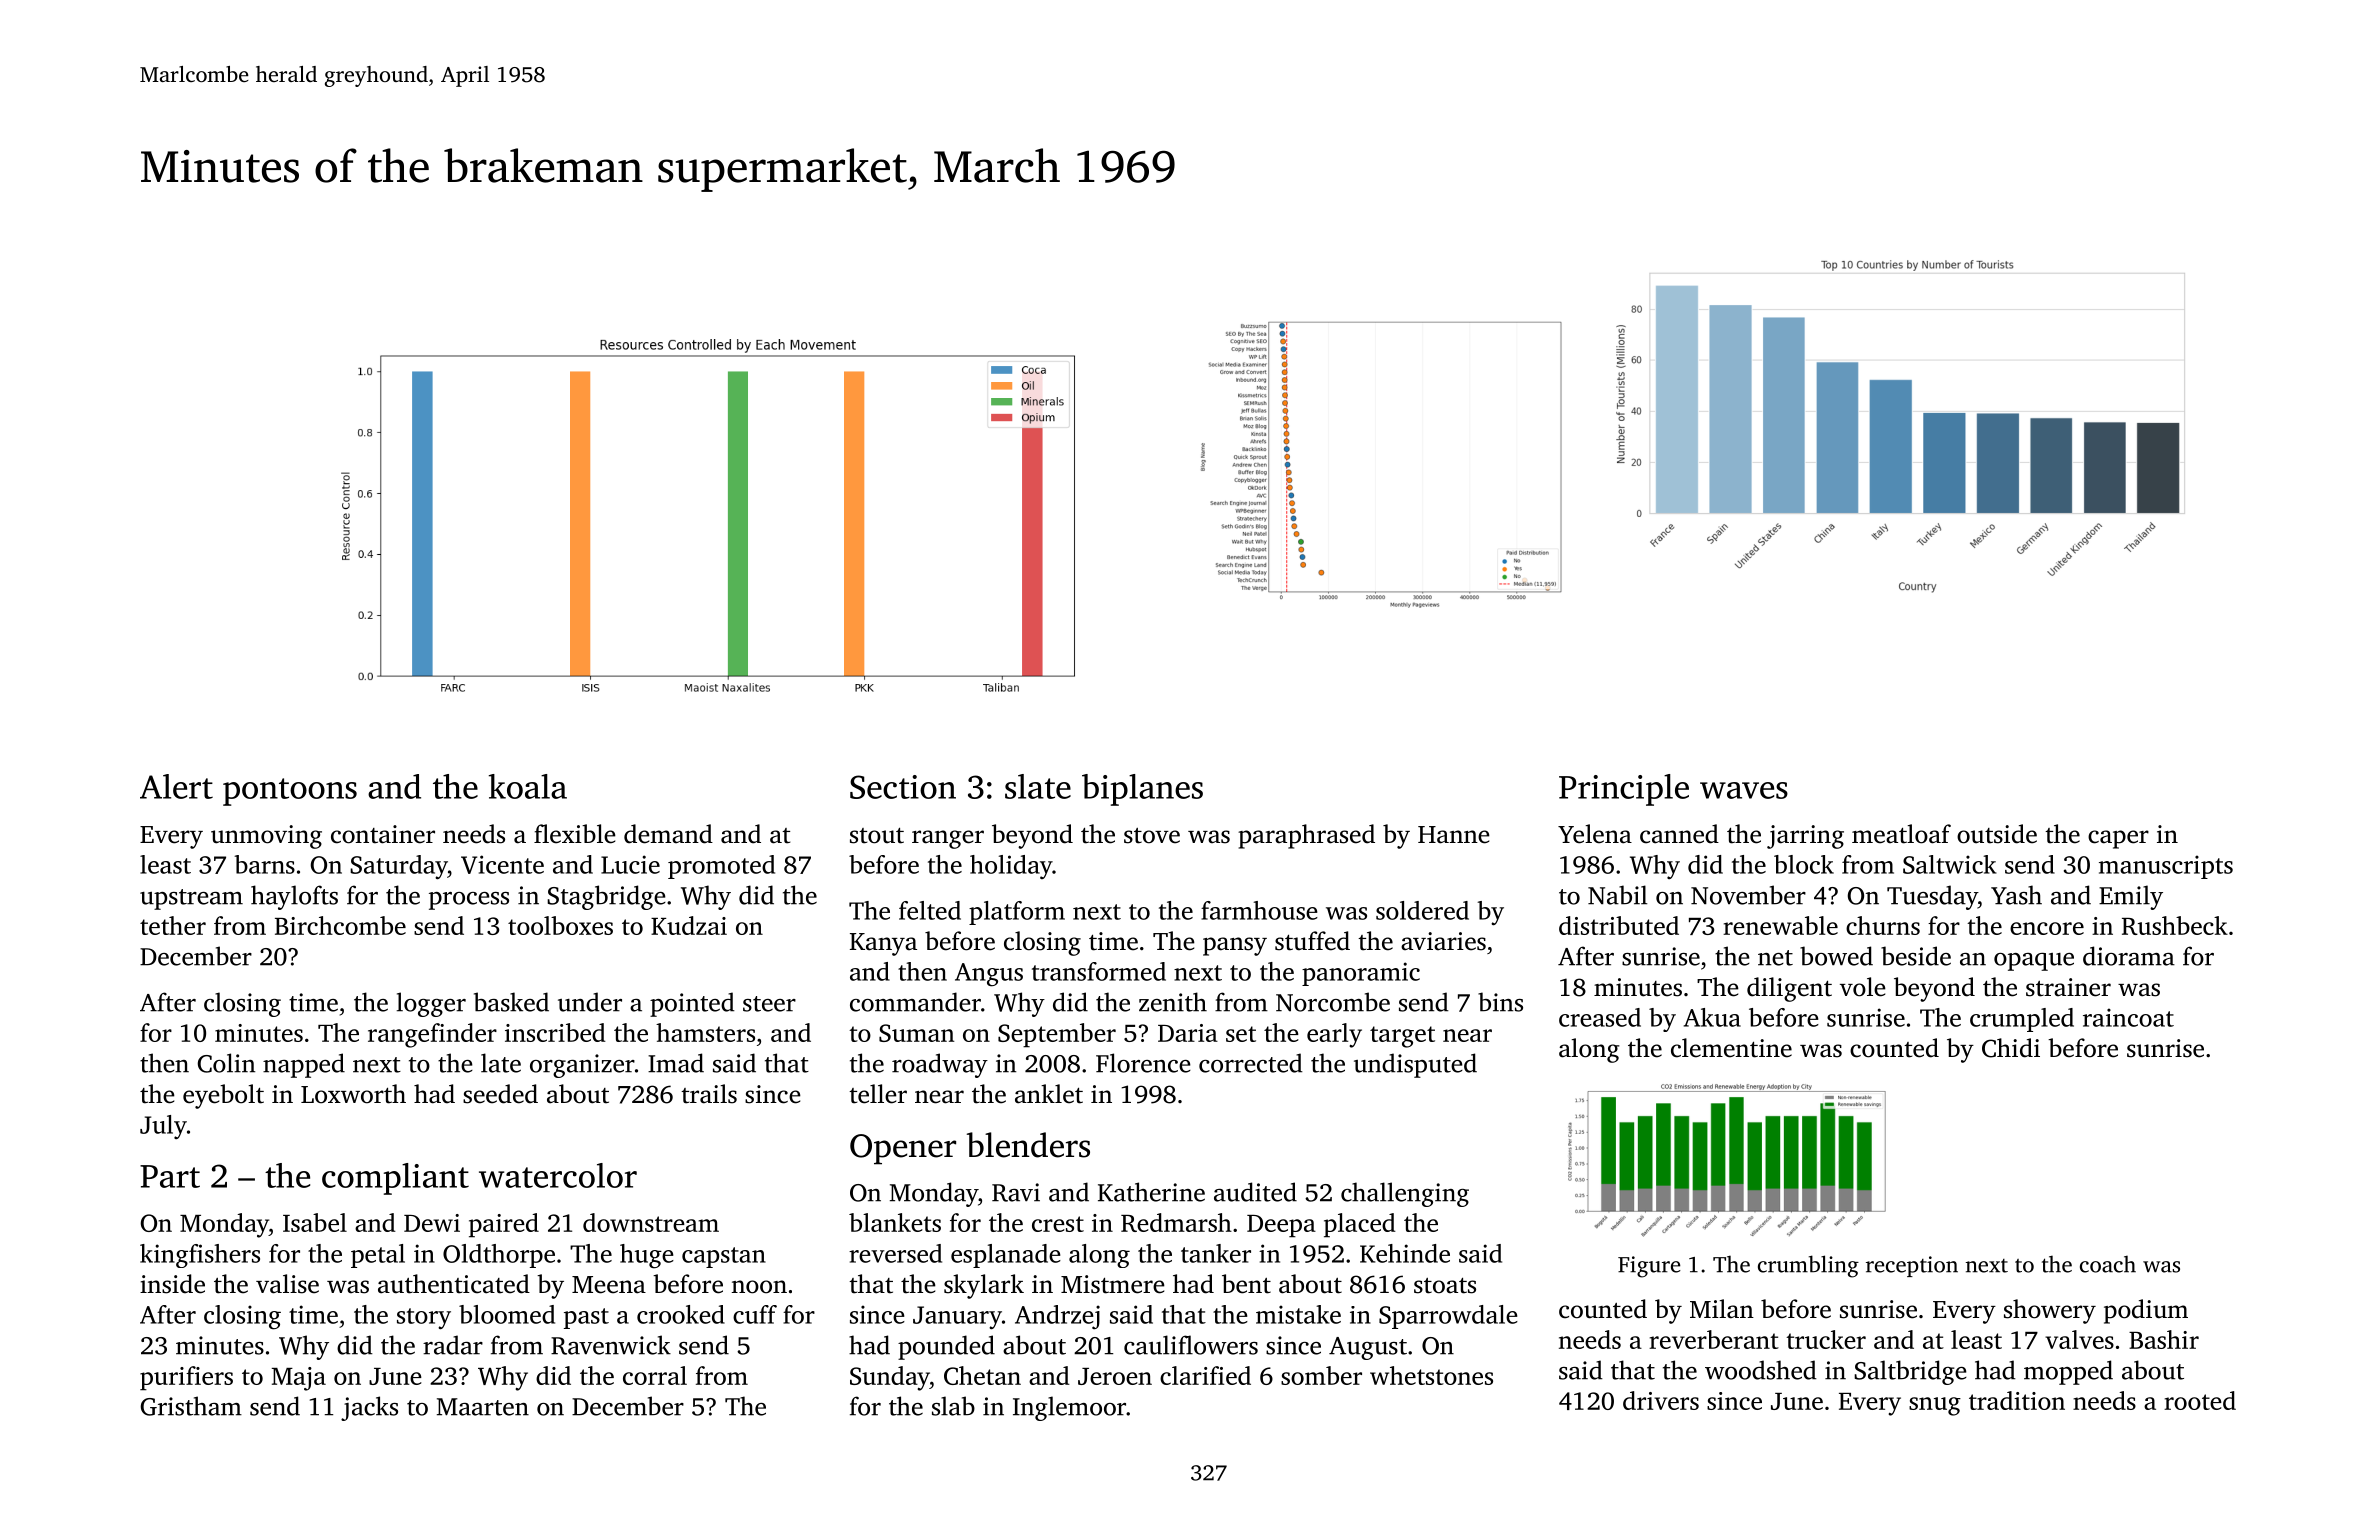 This screenshot has width=2380, height=1540. I want to click on jacks, so click(369, 1408).
